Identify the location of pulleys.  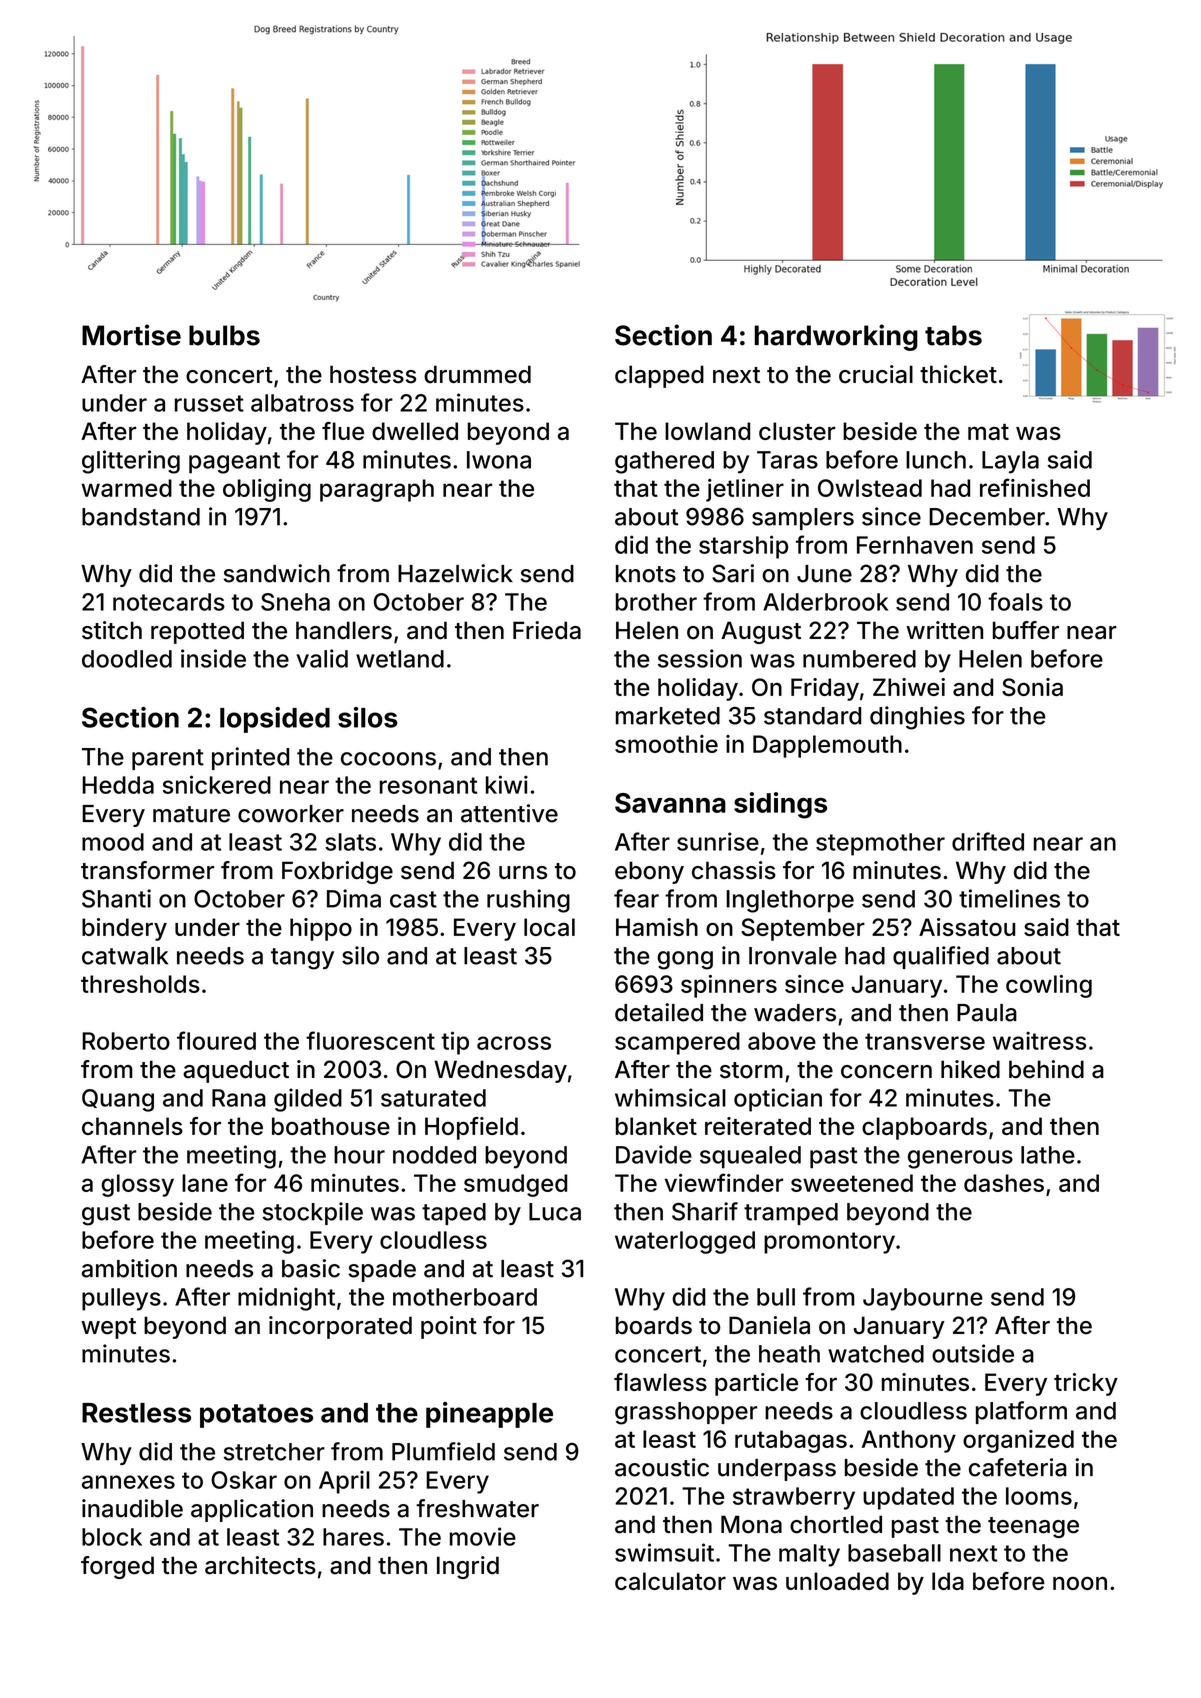
(121, 1299).
